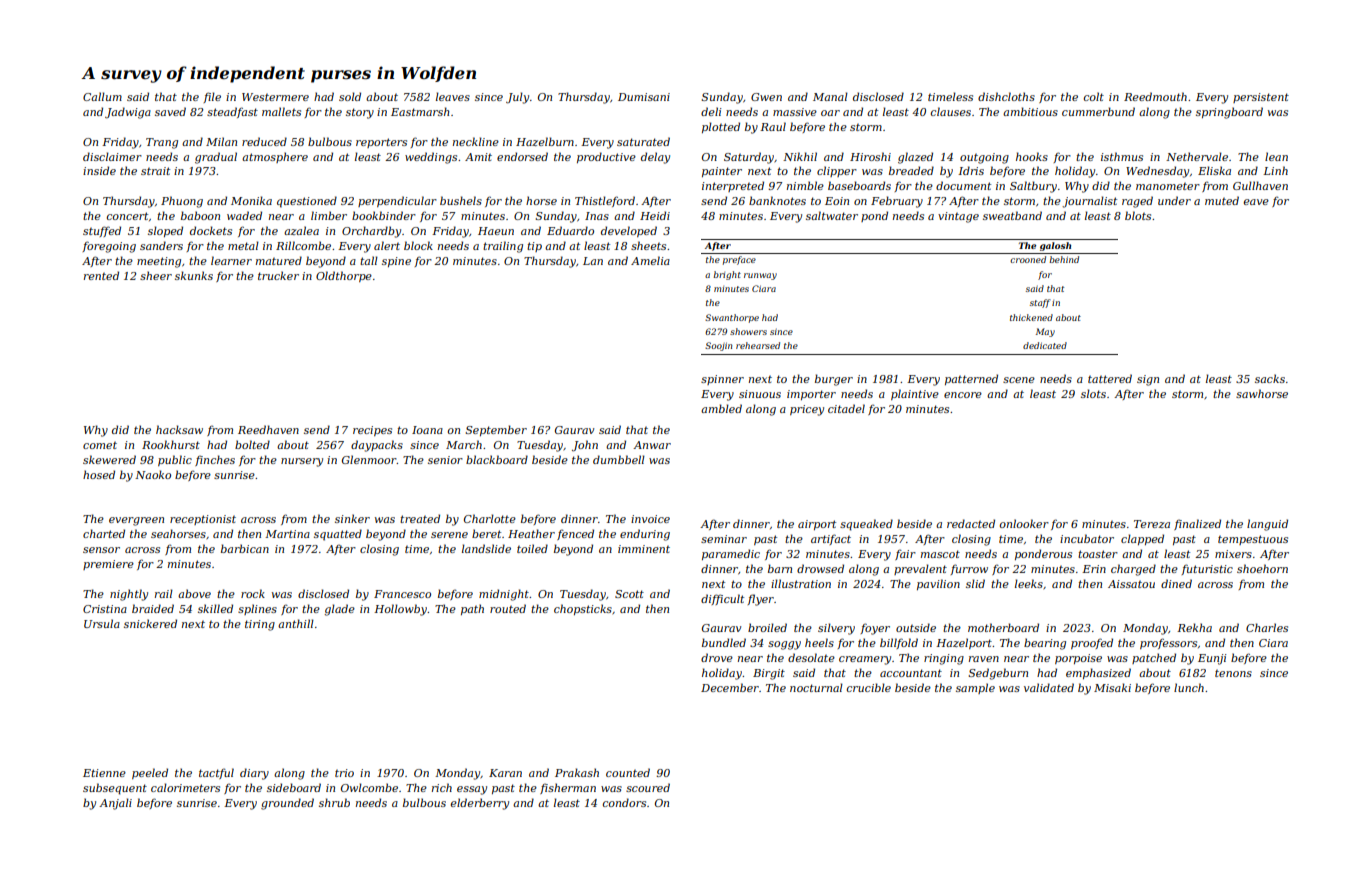 This screenshot has width=1372, height=887. I want to click on condors, so click(624, 802).
